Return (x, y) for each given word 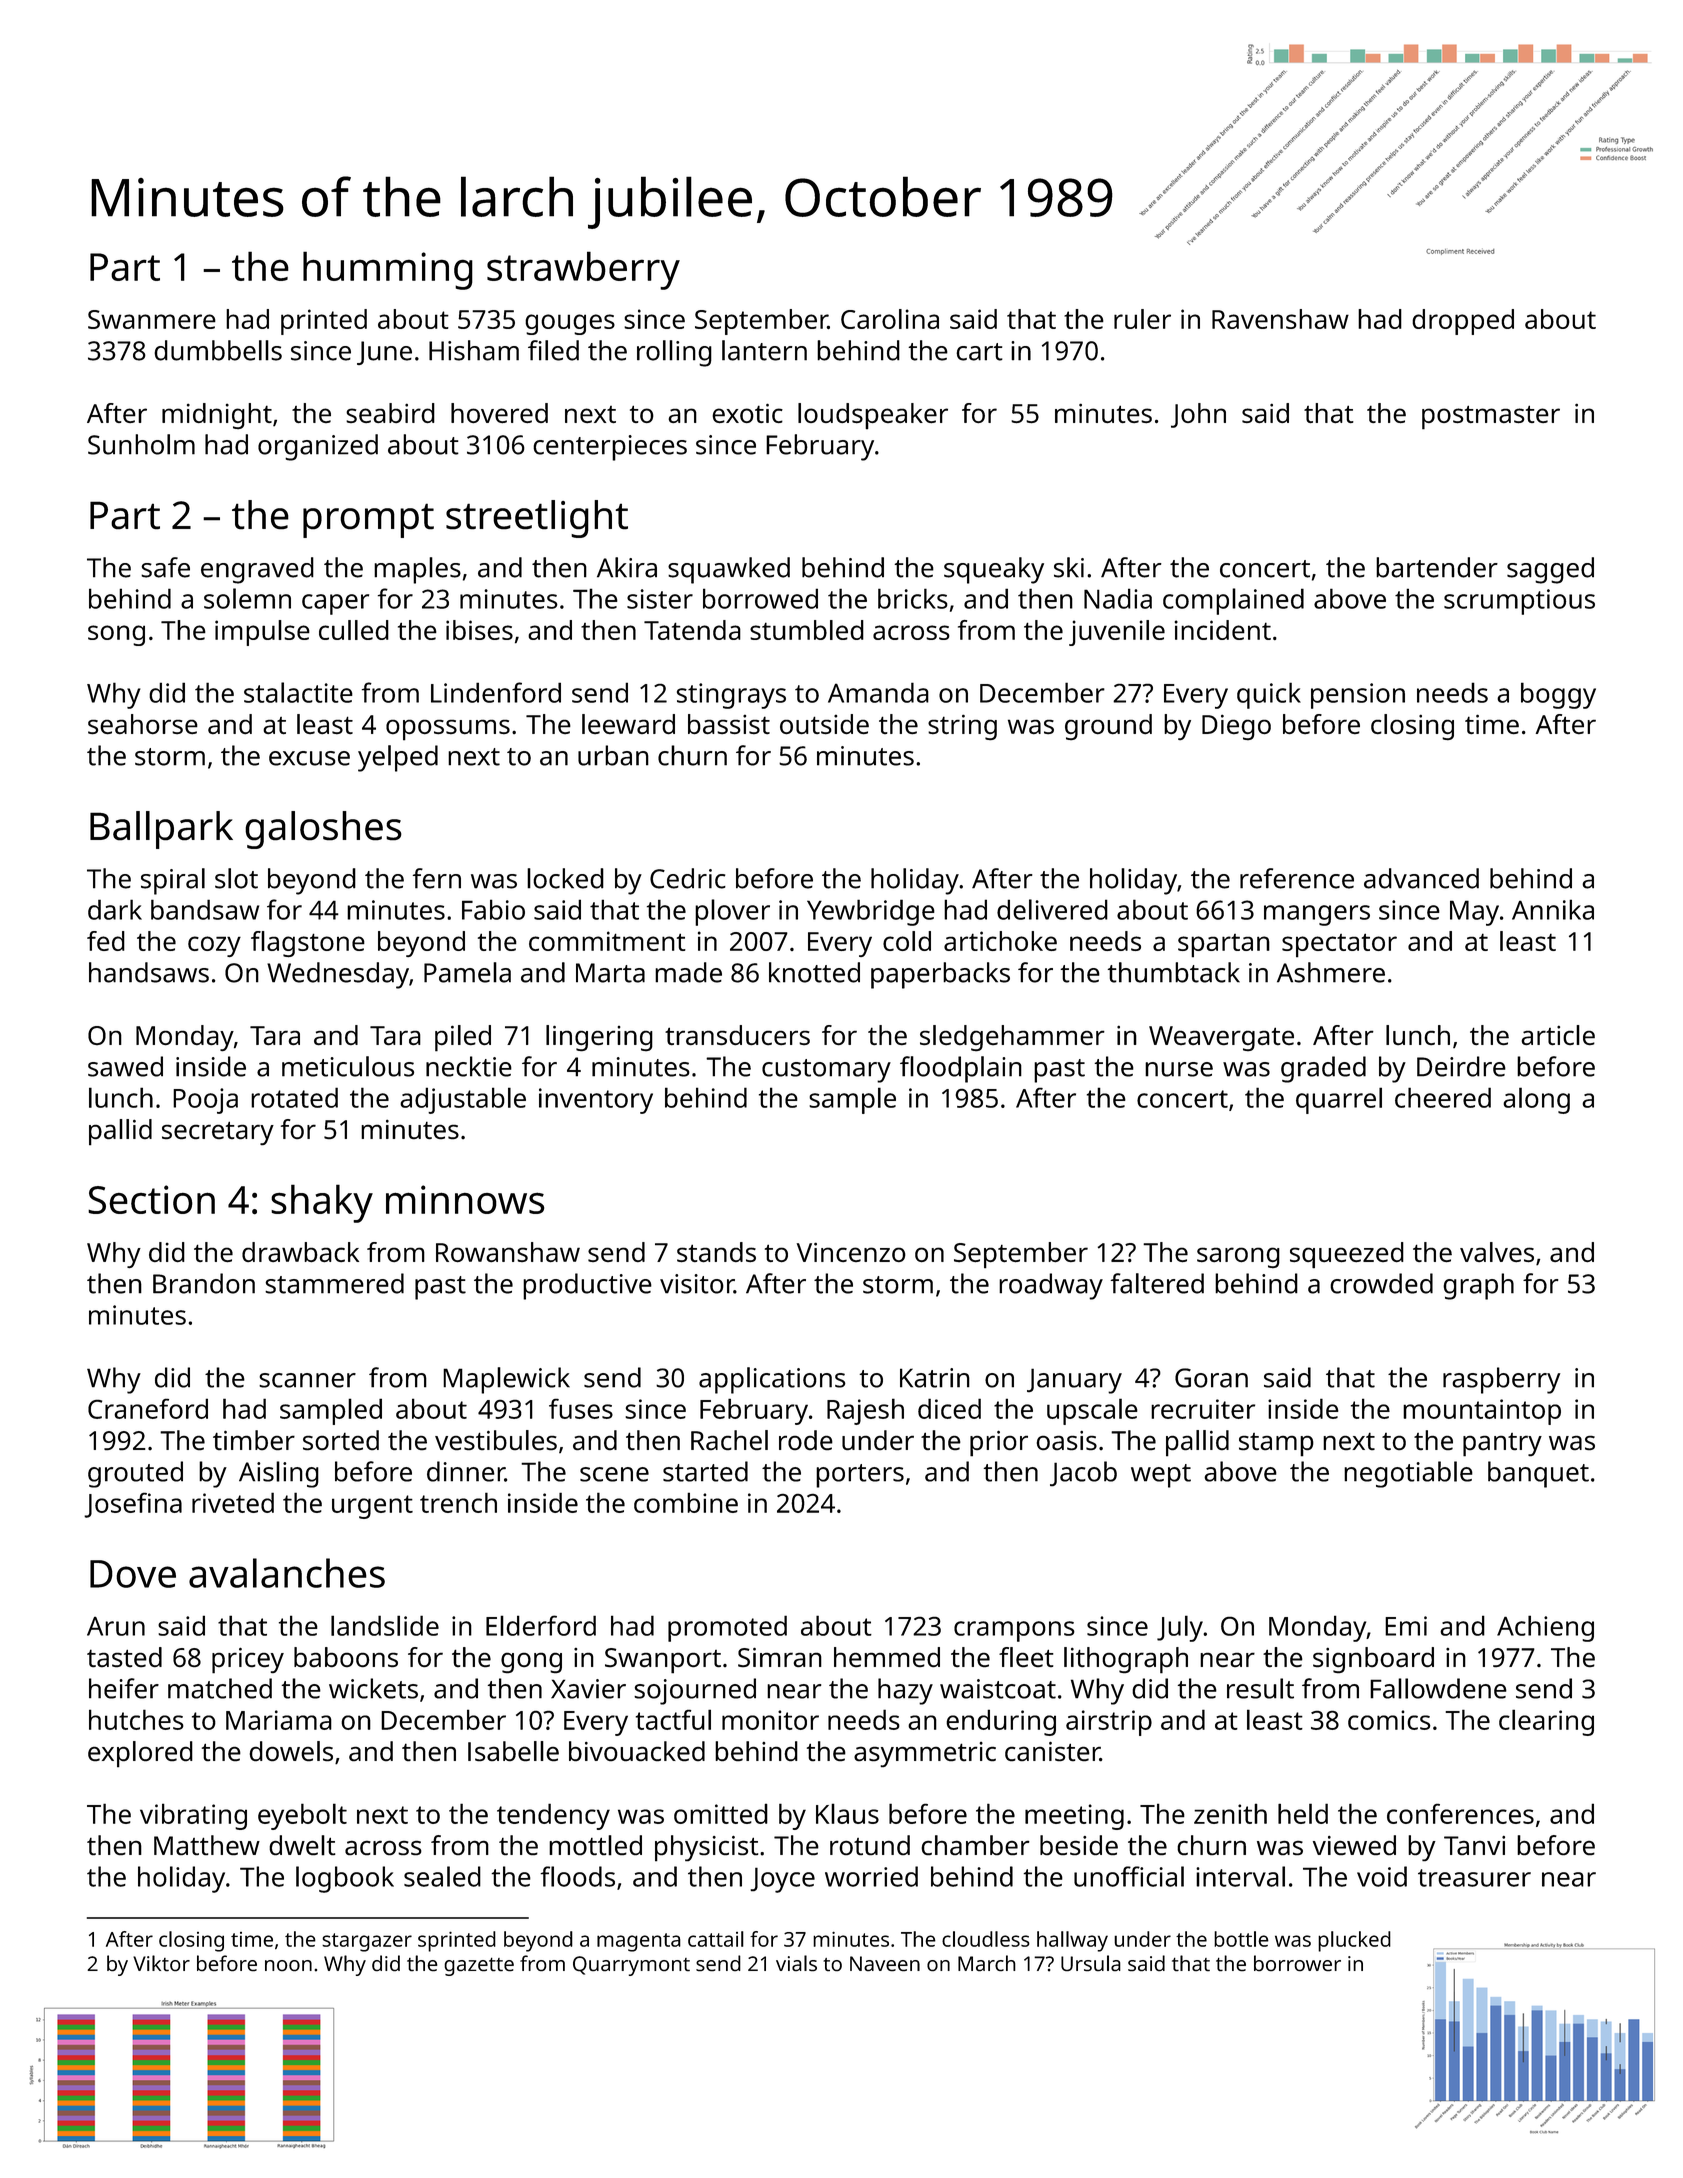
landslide (385, 1625)
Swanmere (152, 319)
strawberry (583, 270)
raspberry (1501, 1380)
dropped (1463, 322)
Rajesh (865, 1411)
